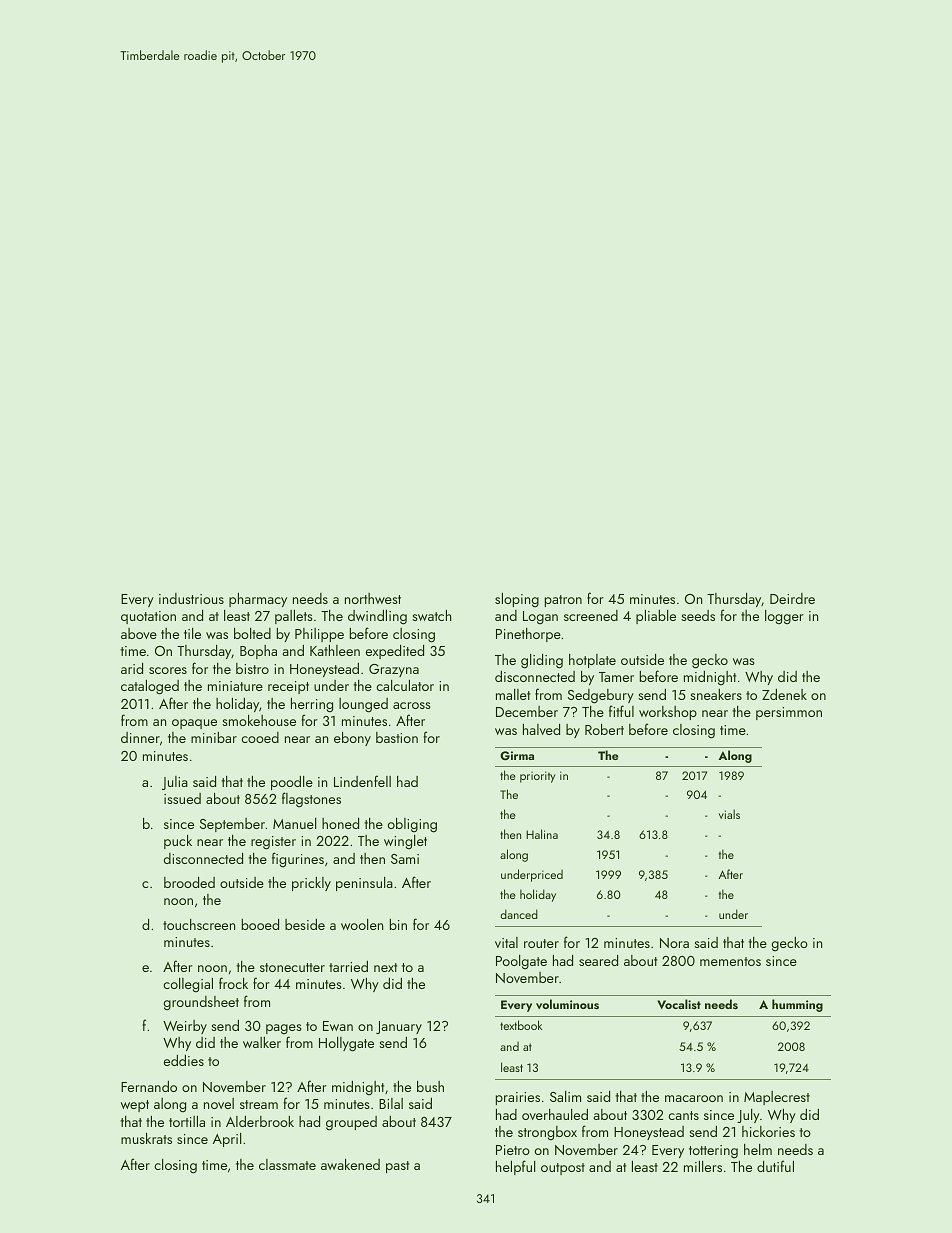 Image resolution: width=952 pixels, height=1233 pixels. Describe the element at coordinates (350, 1164) in the document. I see `awakened` at that location.
